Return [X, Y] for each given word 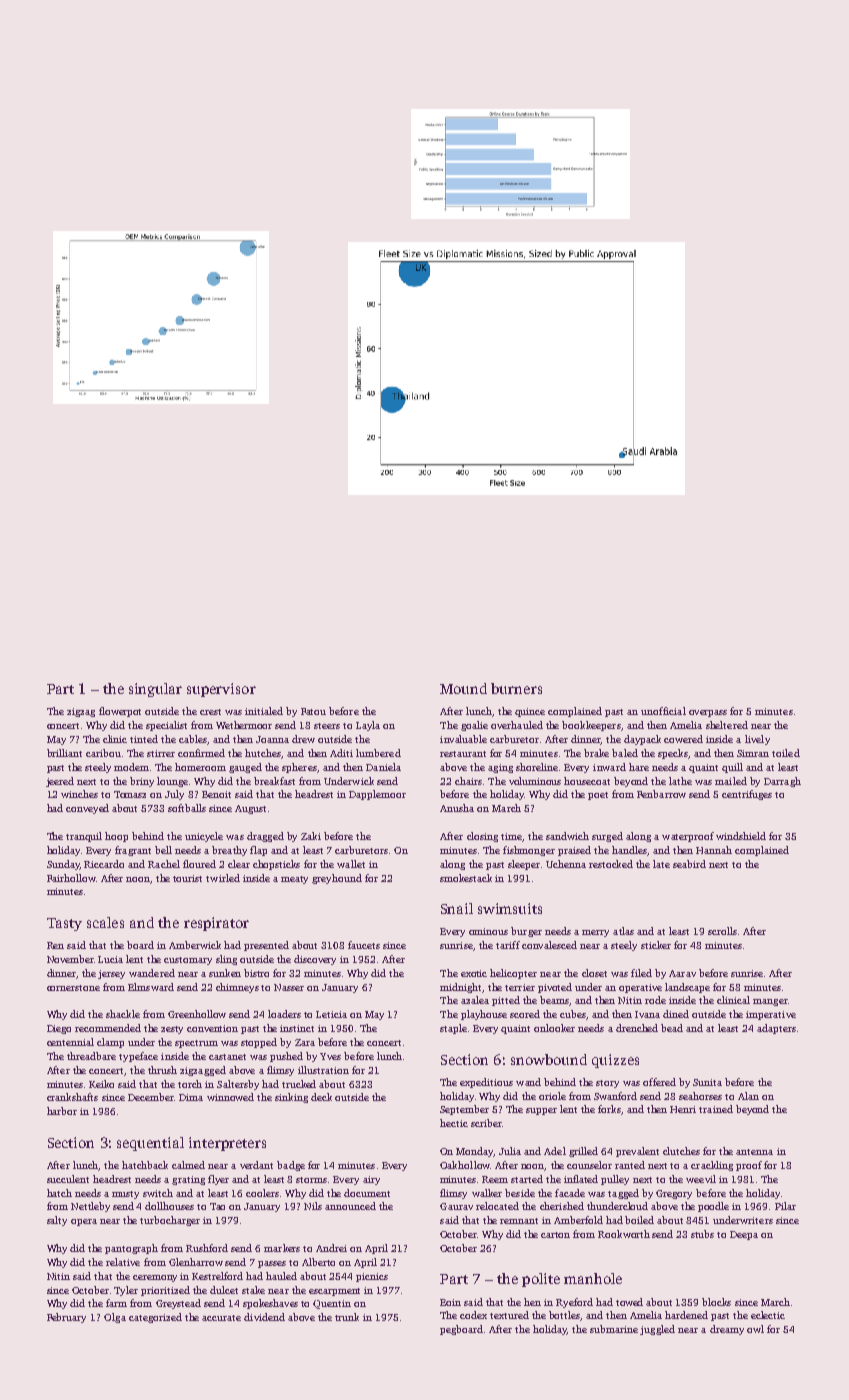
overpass [708, 713]
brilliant [64, 753]
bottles [564, 1315]
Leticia [331, 1014]
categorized [155, 1318]
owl [755, 1329]
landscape [687, 988]
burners [516, 688]
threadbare [91, 1056]
